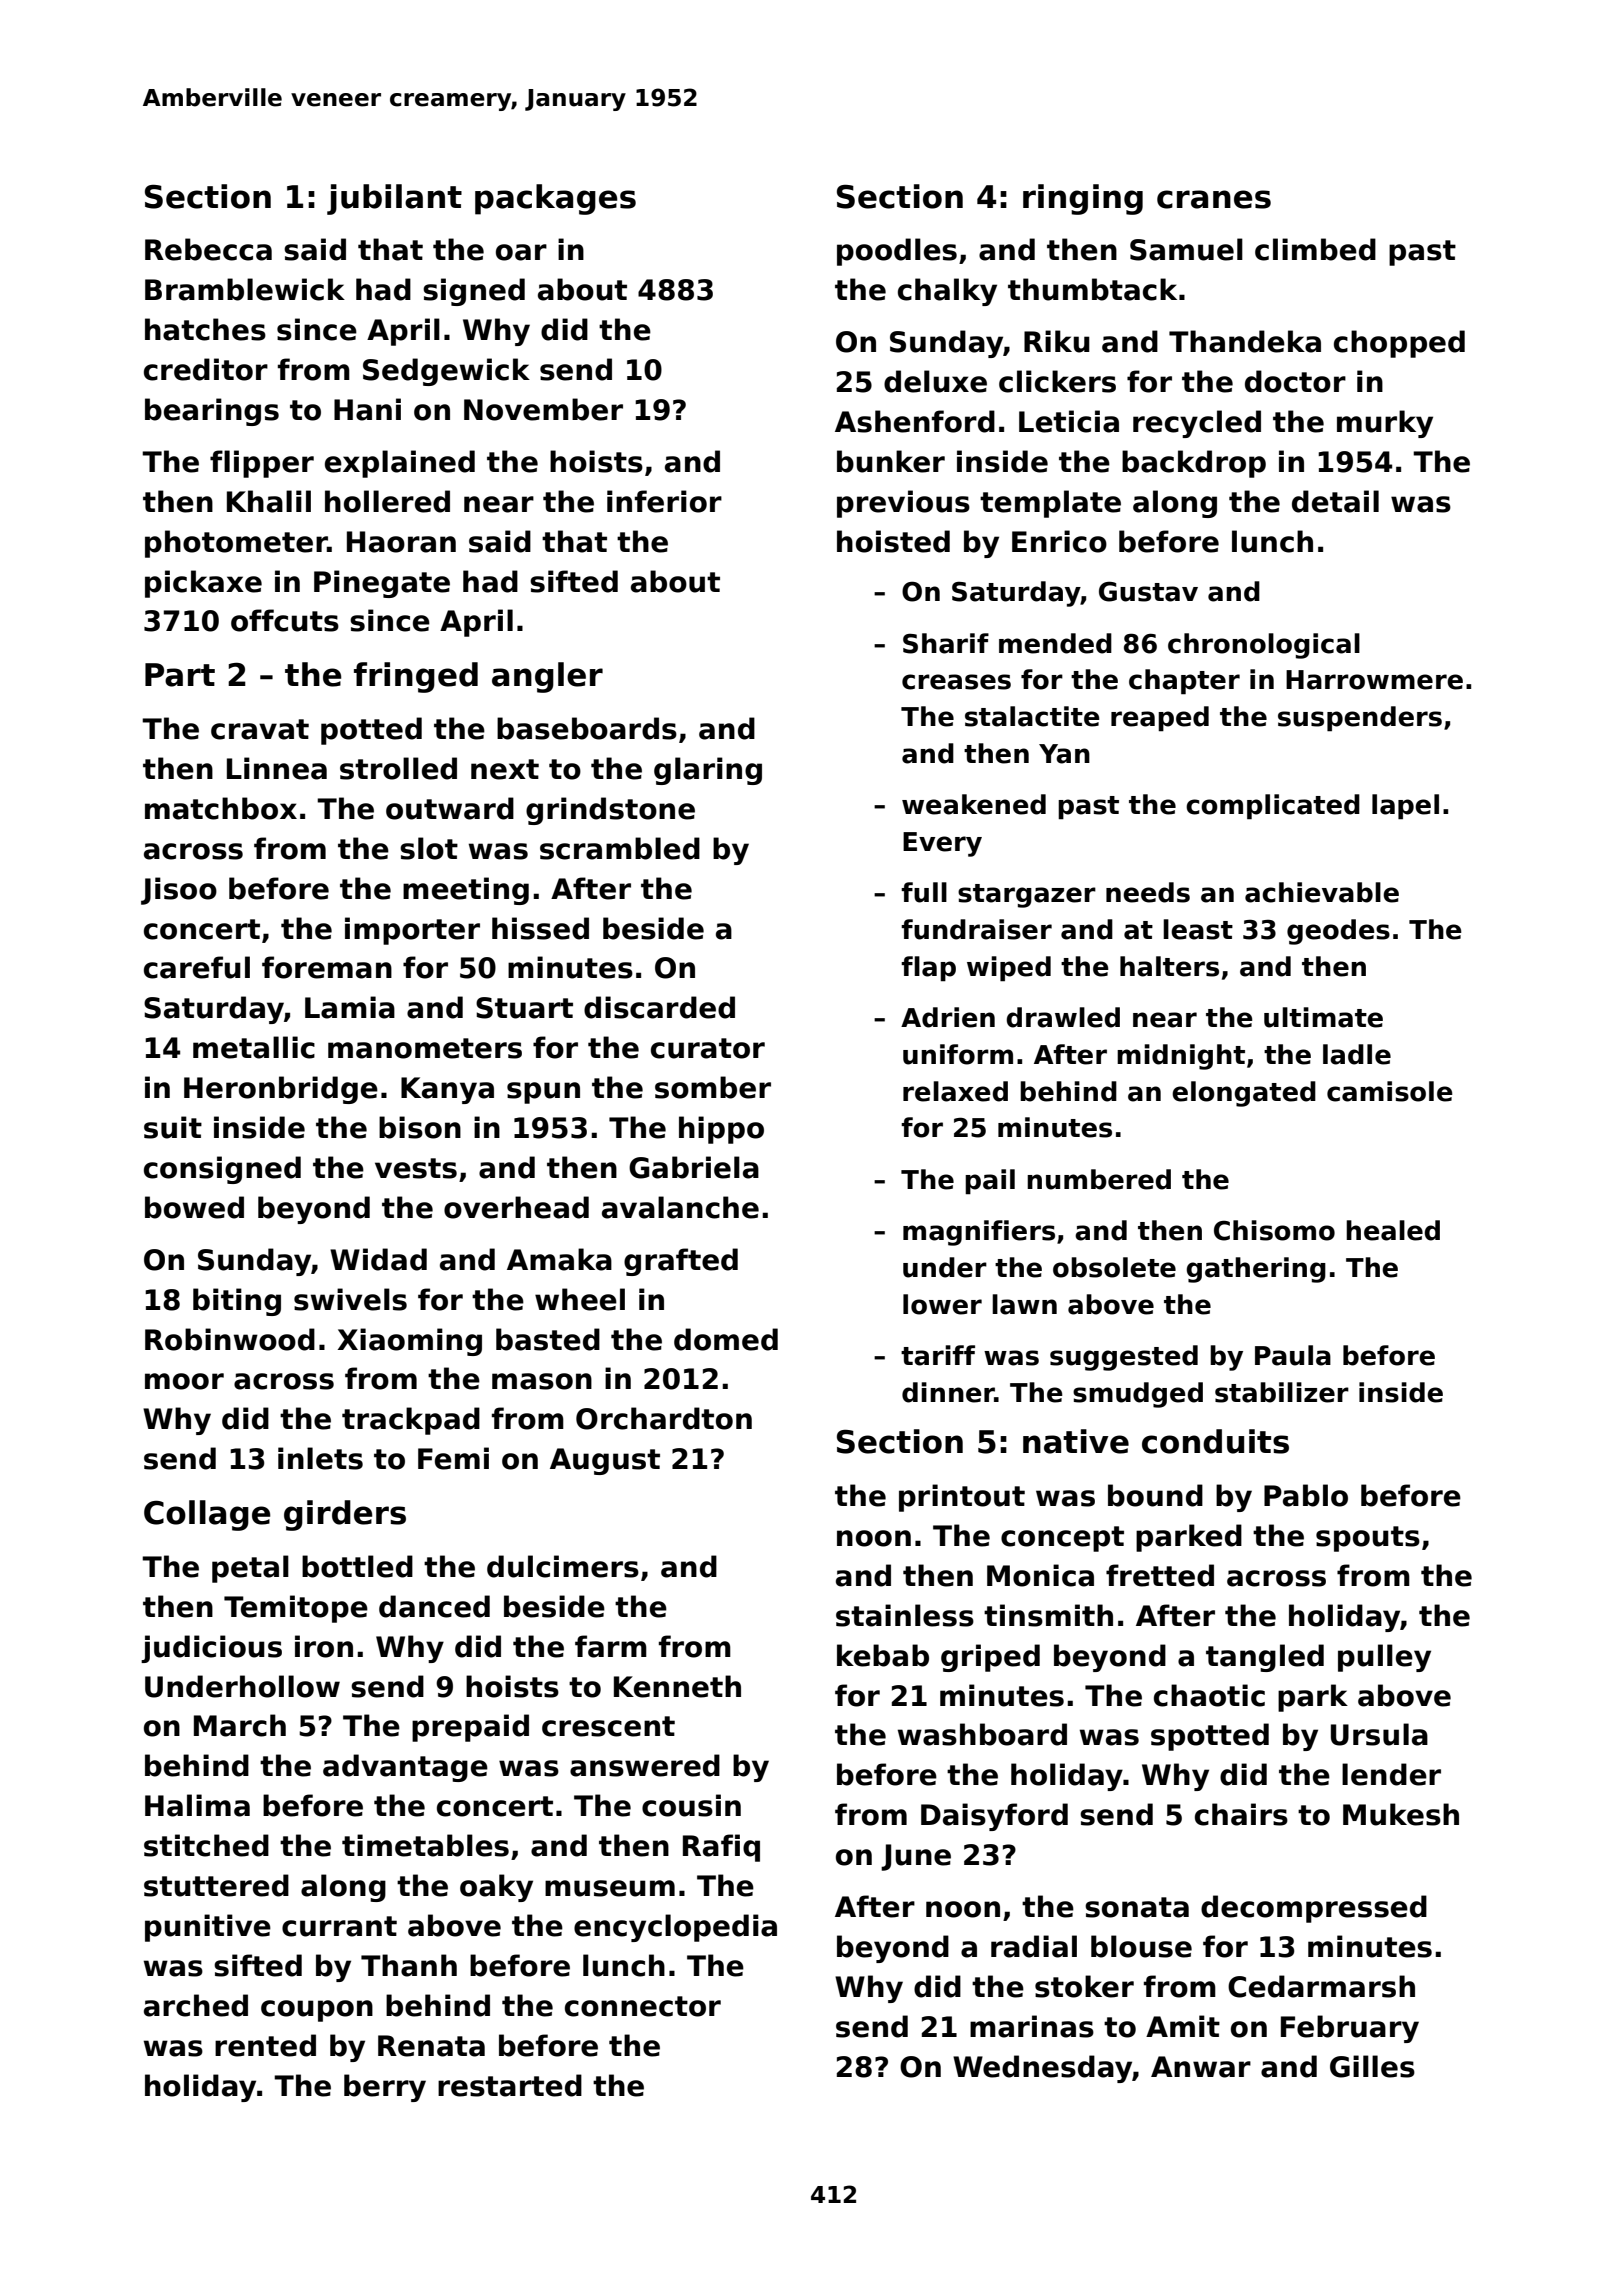 Image resolution: width=1620 pixels, height=2292 pixels. What do you see at coordinates (450, 808) in the screenshot?
I see `outward` at bounding box center [450, 808].
